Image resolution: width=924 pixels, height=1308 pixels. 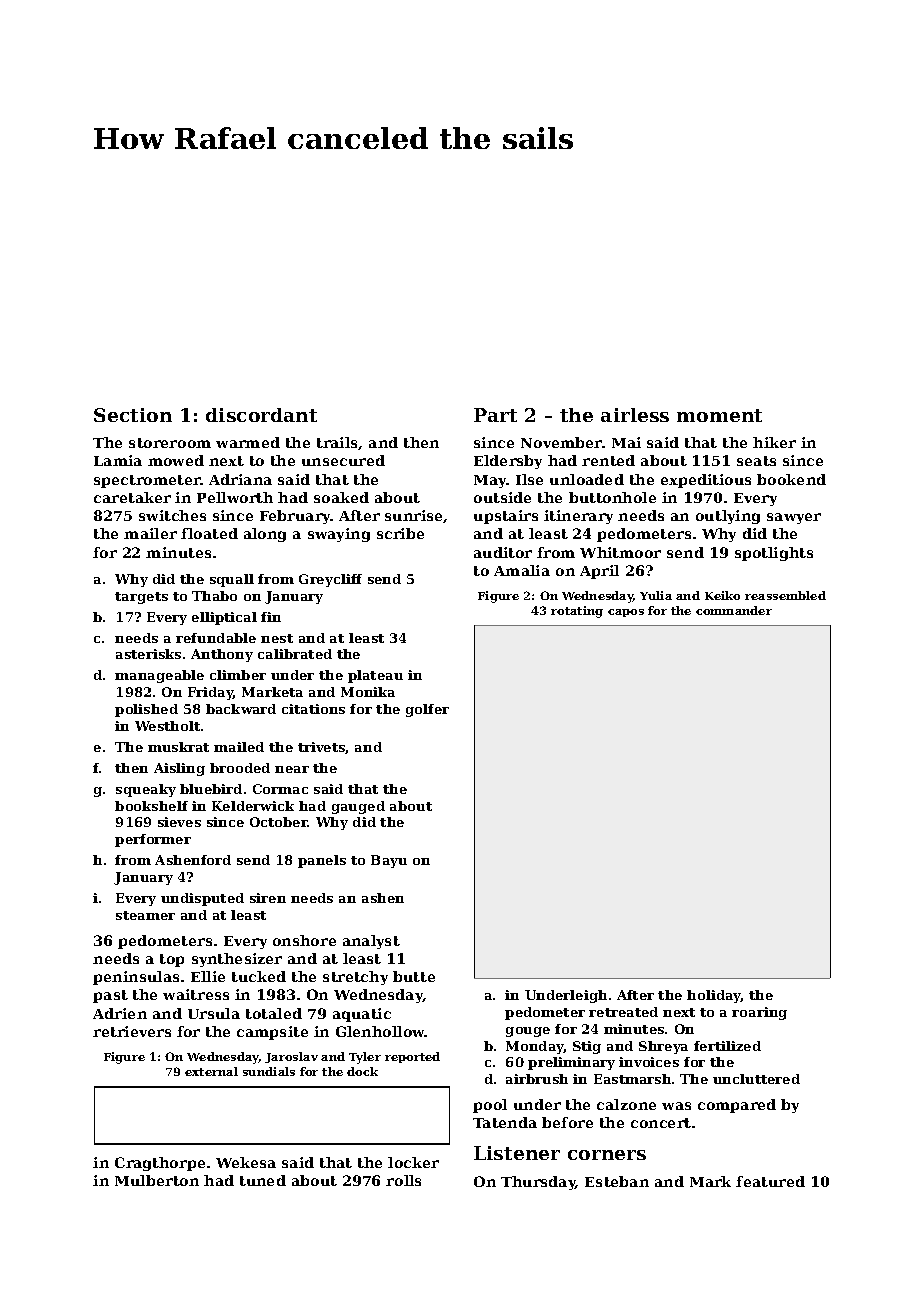 I want to click on roaring, so click(x=759, y=1013).
